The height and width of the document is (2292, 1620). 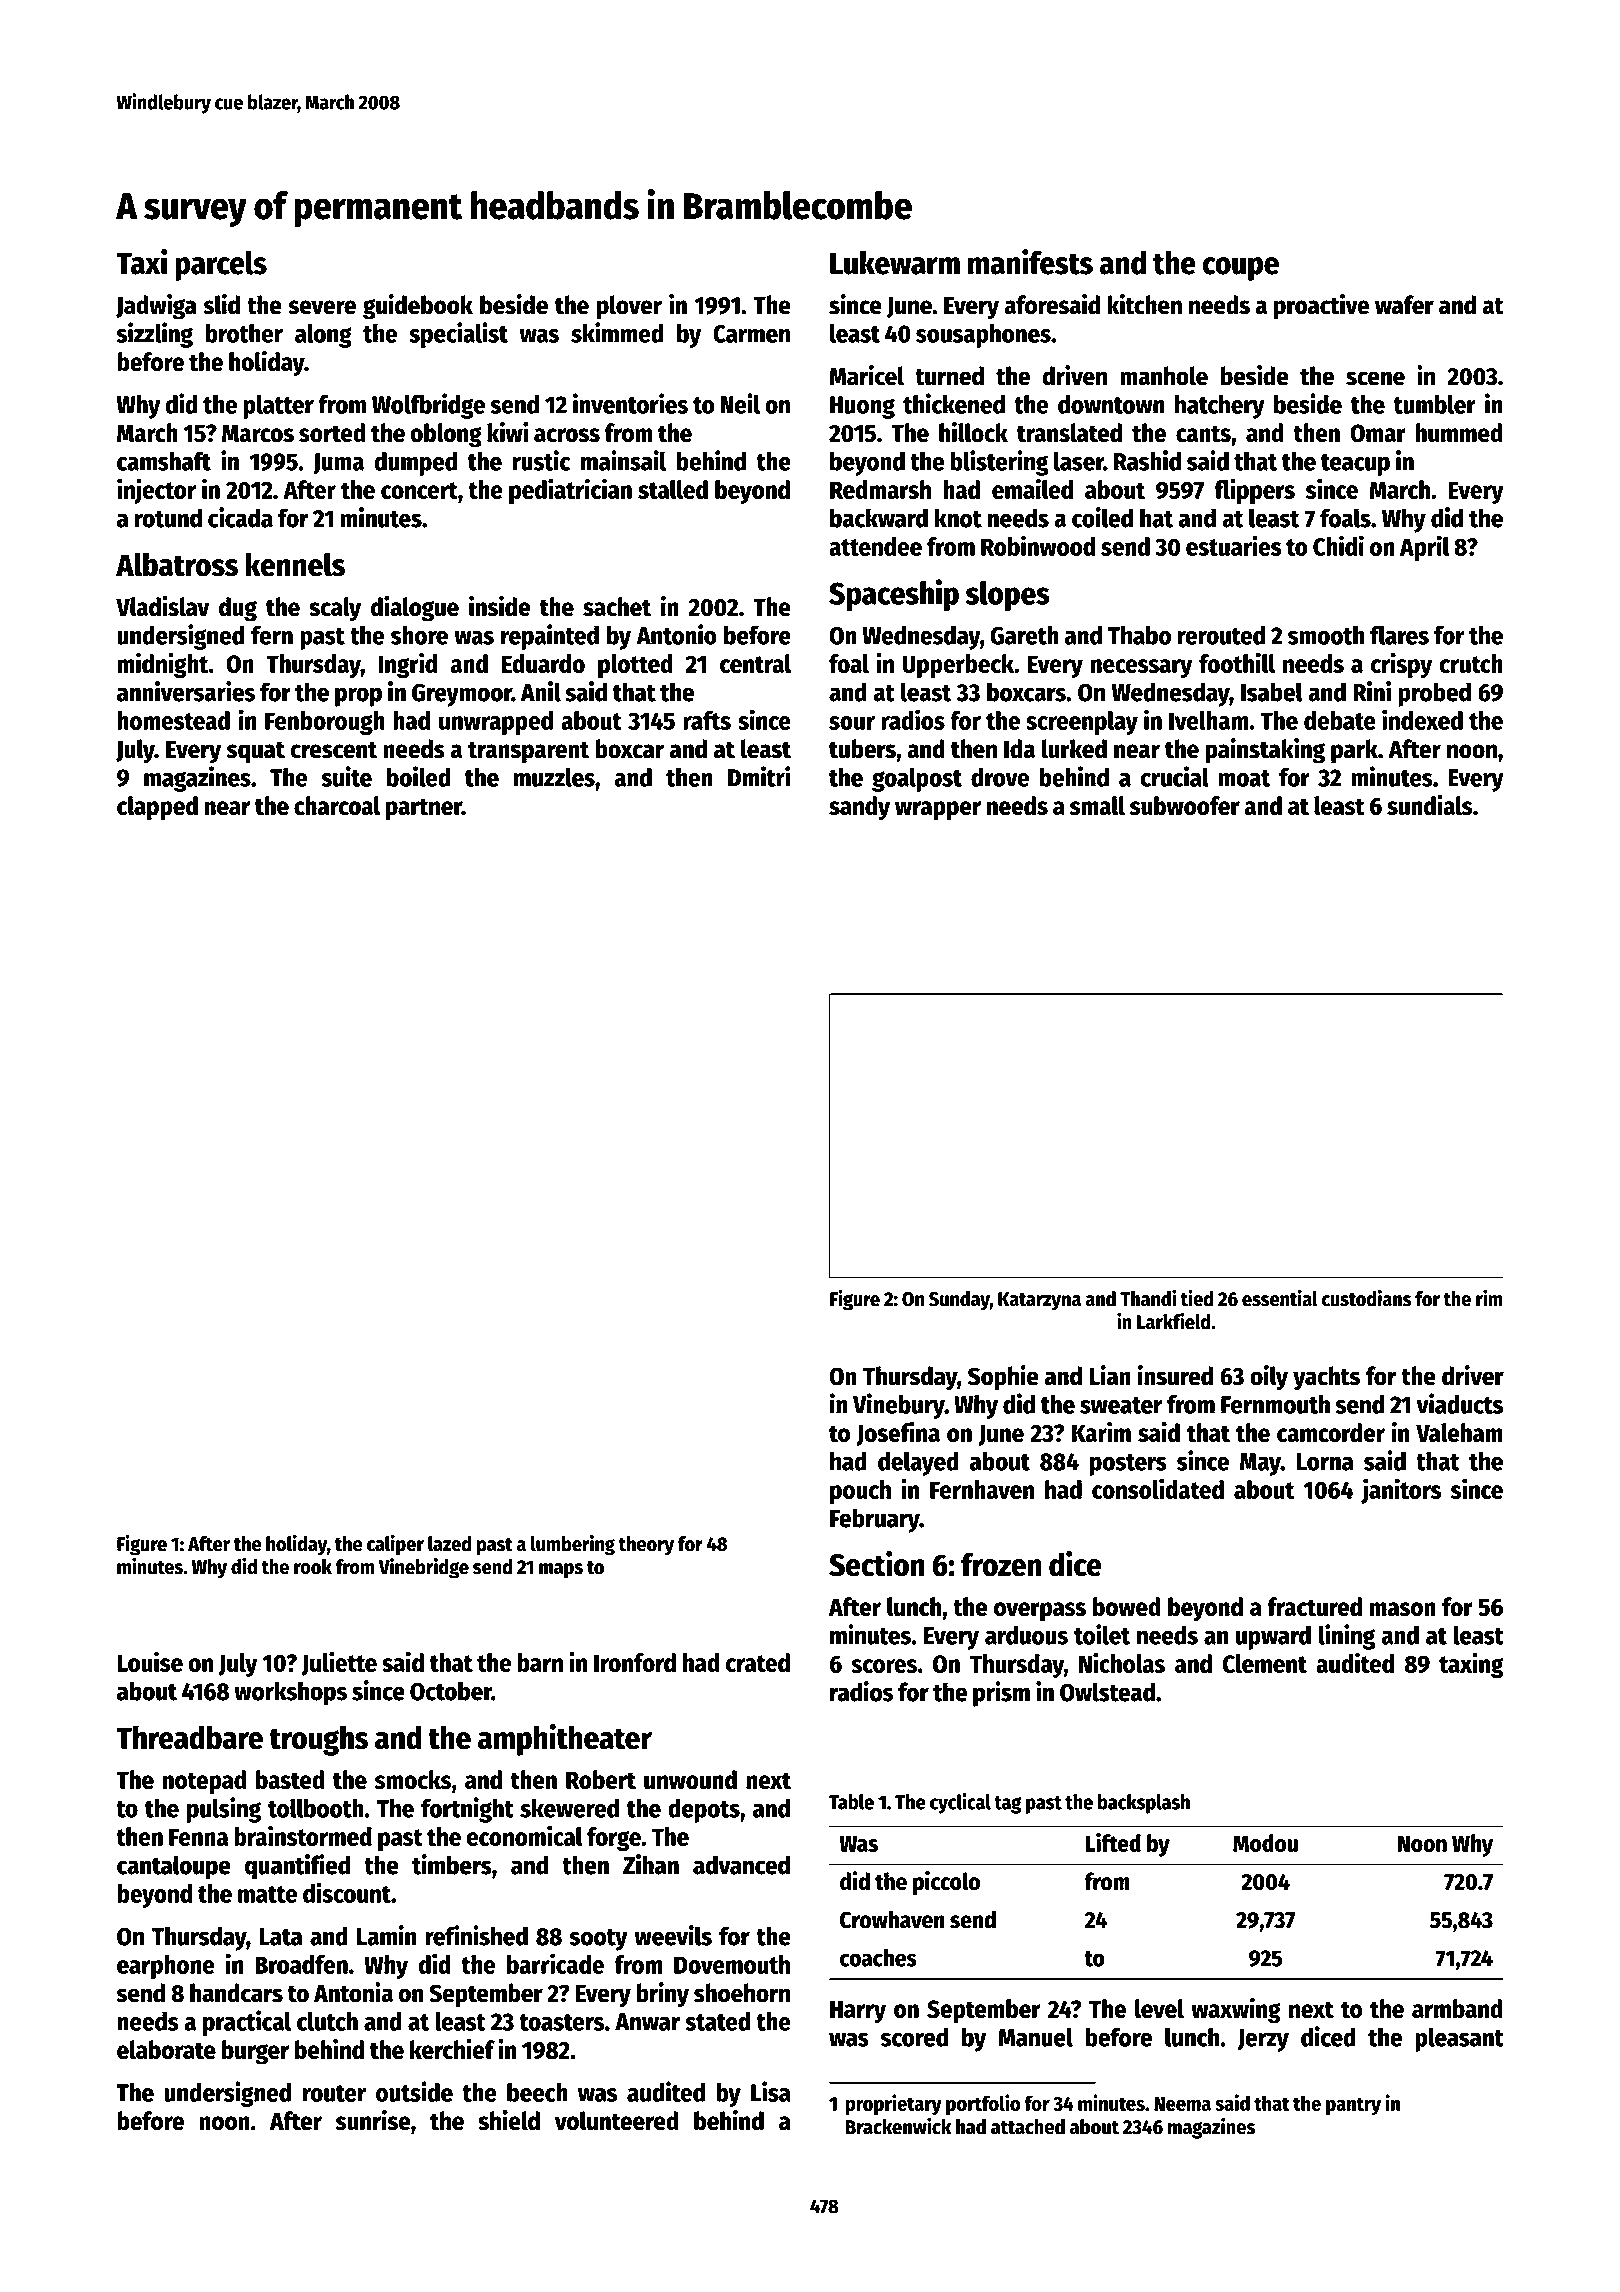 I want to click on smooth, so click(x=1326, y=635).
